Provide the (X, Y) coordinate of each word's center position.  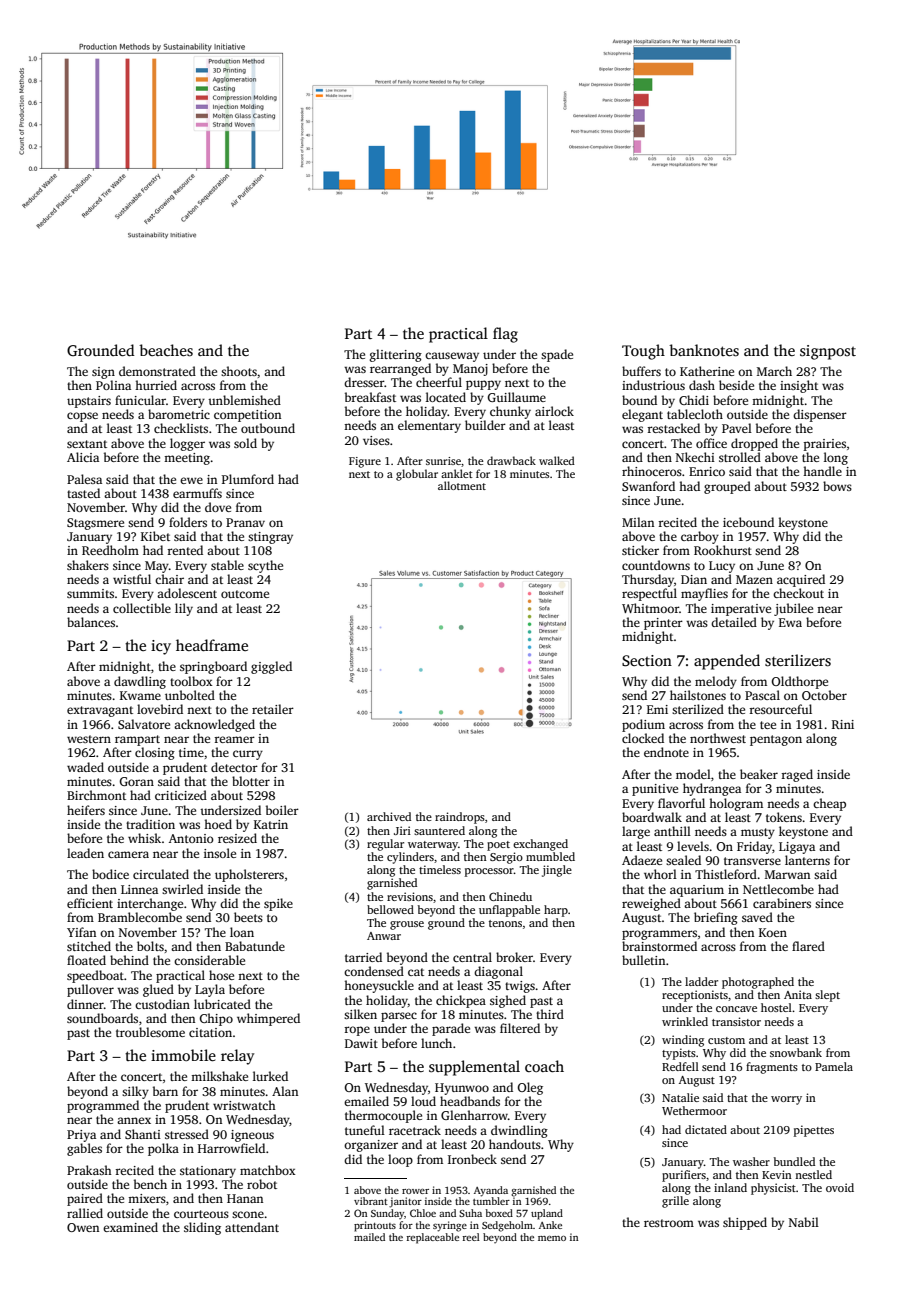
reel (471, 1237)
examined (130, 1227)
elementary (429, 426)
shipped (745, 1223)
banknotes (704, 350)
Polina (113, 385)
